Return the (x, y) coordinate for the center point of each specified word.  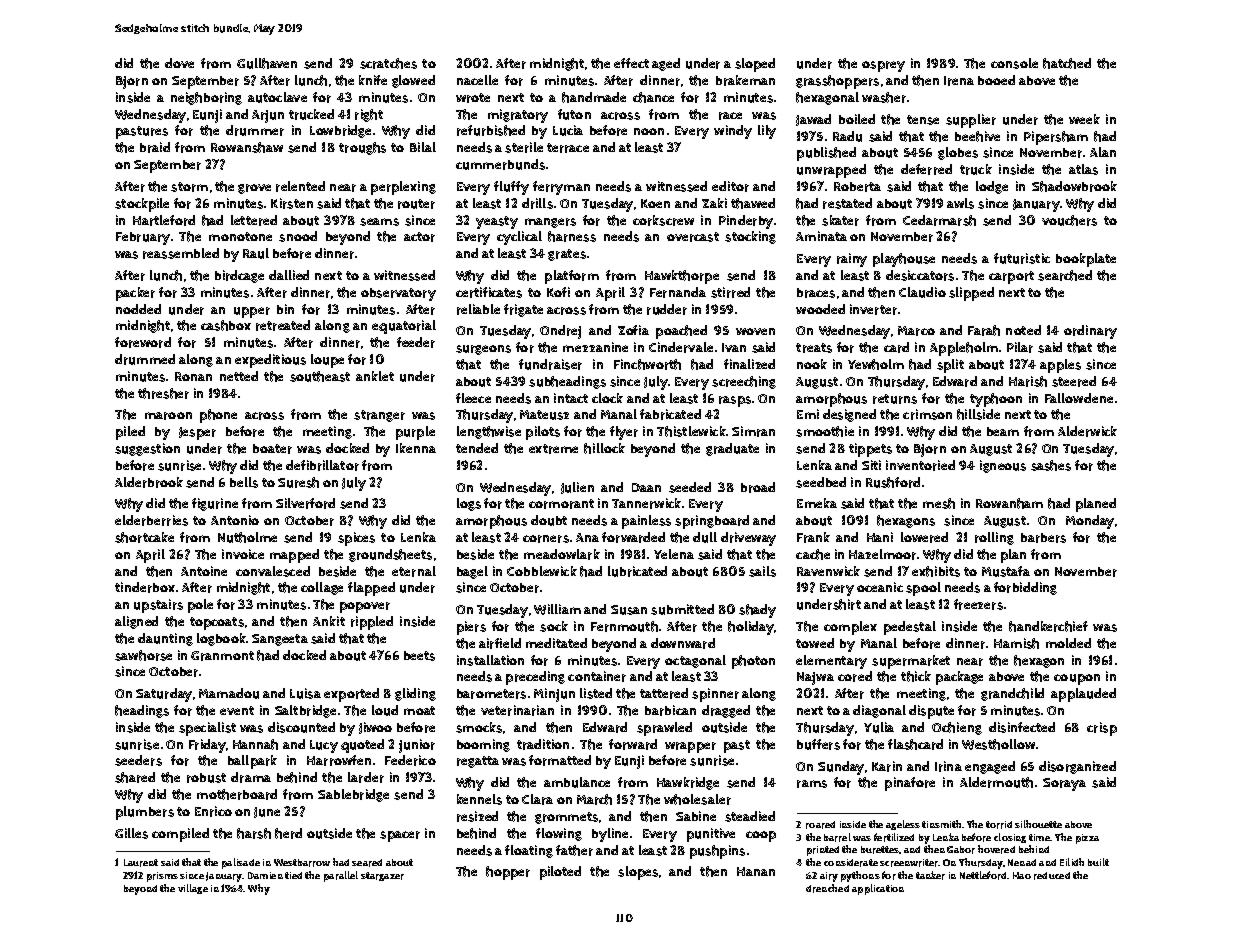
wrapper (690, 747)
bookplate (1086, 260)
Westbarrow (302, 863)
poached (681, 332)
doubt (549, 520)
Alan (1103, 152)
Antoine (204, 571)
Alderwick (1087, 431)
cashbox (226, 325)
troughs (362, 148)
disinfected (1022, 727)
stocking (750, 237)
